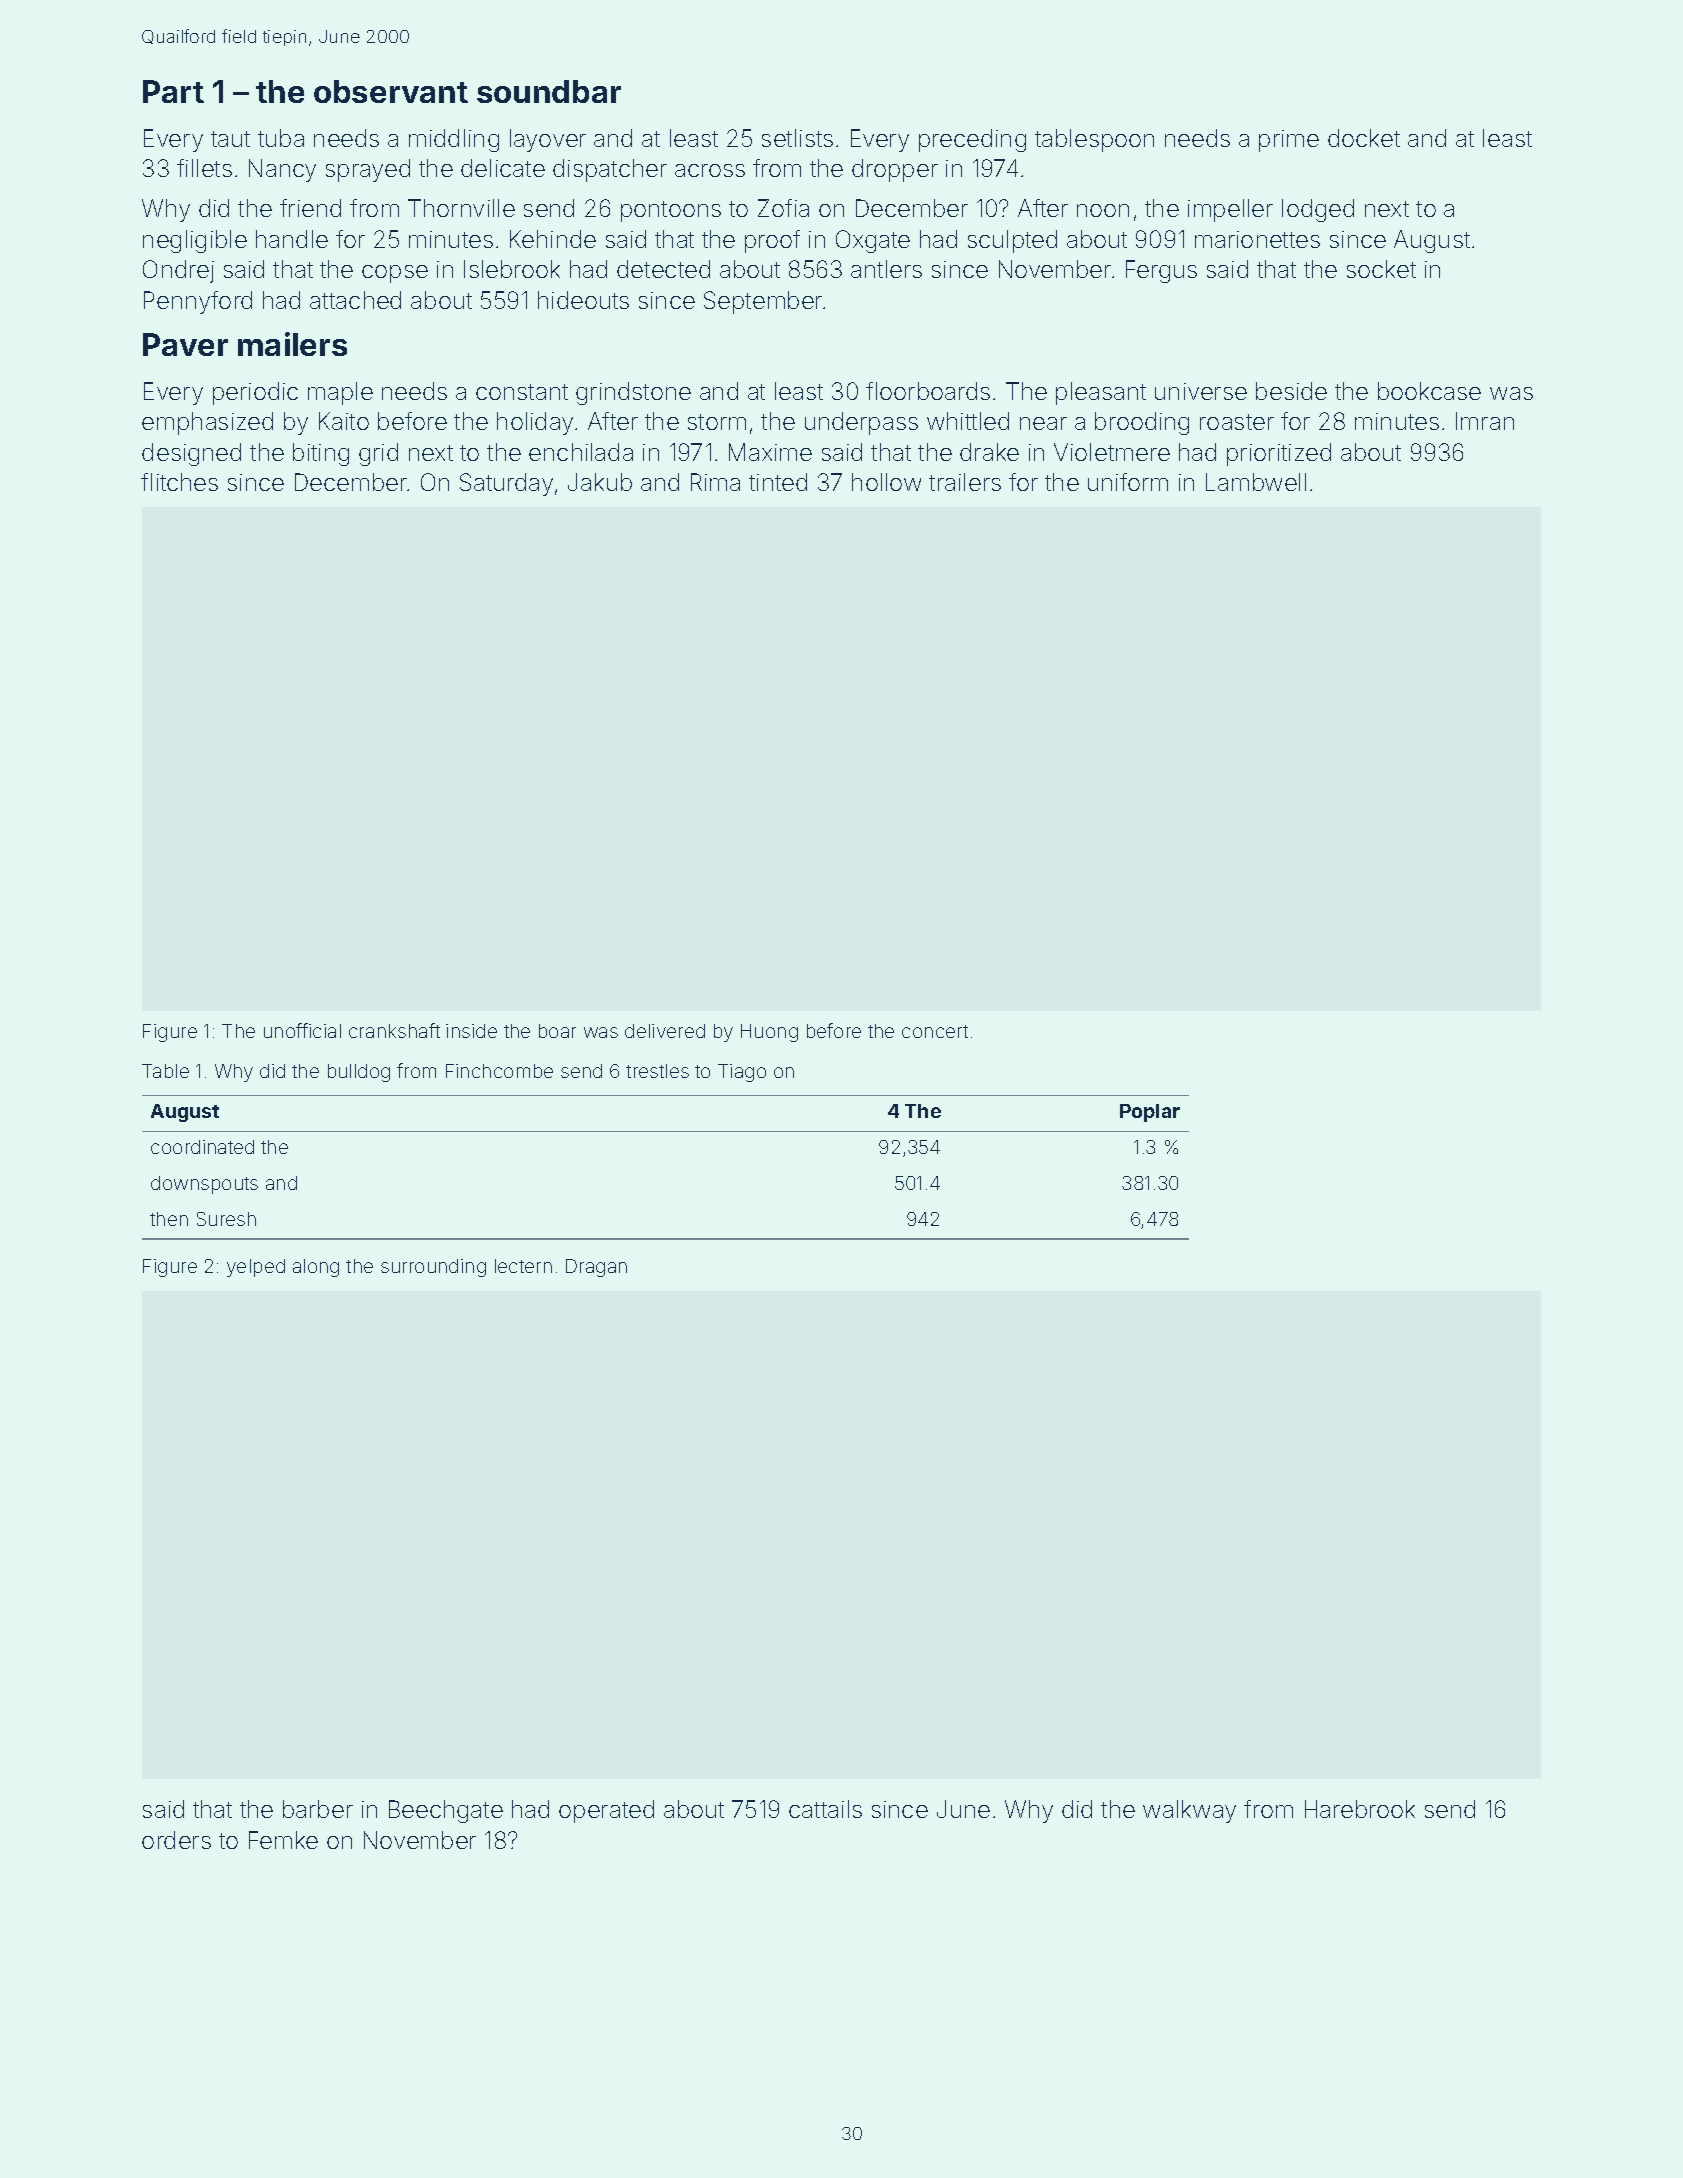 The height and width of the screenshot is (2178, 1683). What do you see at coordinates (1150, 1113) in the screenshot?
I see `Poplar` at bounding box center [1150, 1113].
